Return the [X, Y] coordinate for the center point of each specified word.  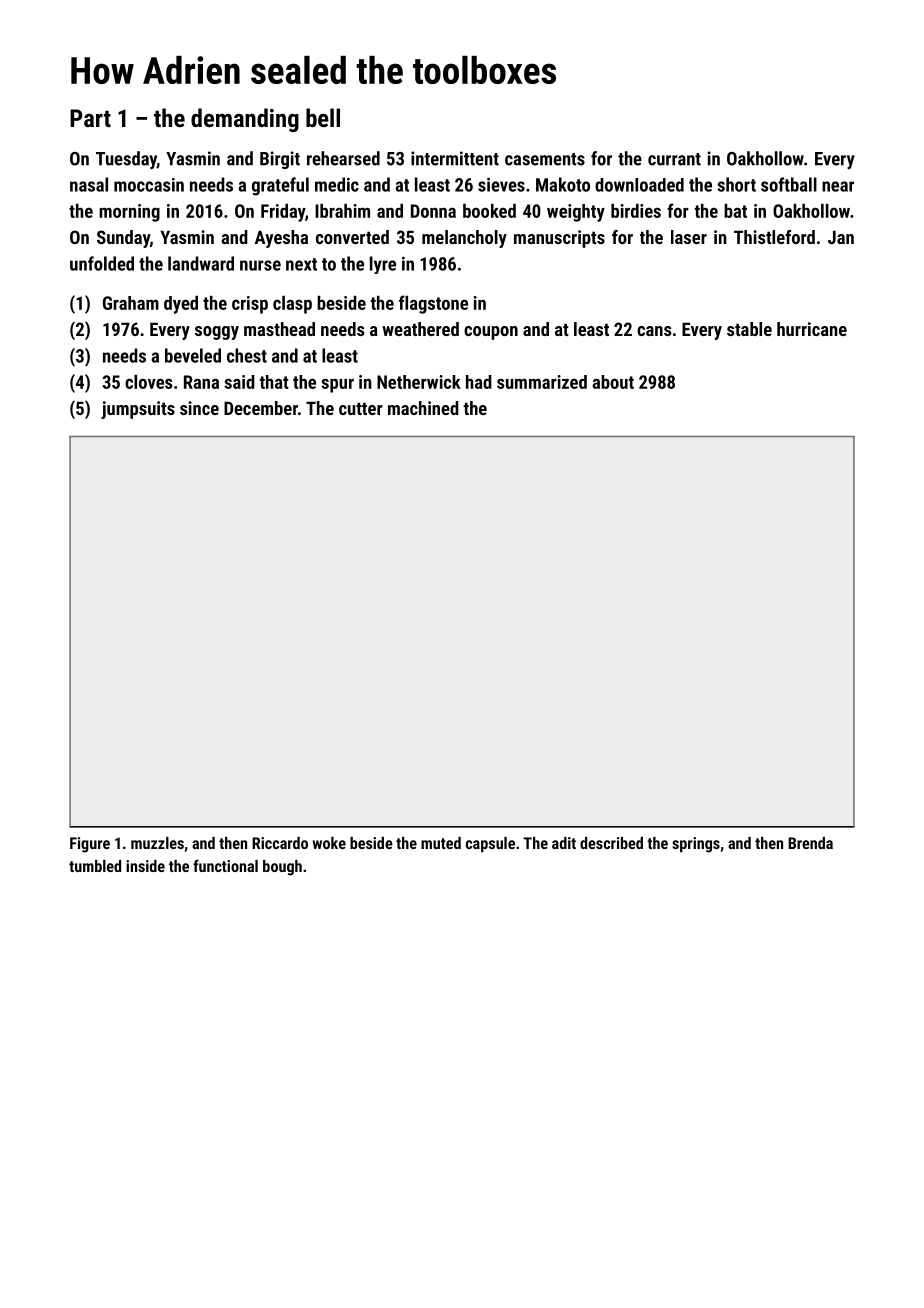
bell [323, 117]
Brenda [810, 843]
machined [423, 408]
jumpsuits [138, 410]
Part [90, 118]
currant [674, 159]
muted [441, 843]
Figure [90, 845]
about [613, 382]
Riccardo [280, 843]
